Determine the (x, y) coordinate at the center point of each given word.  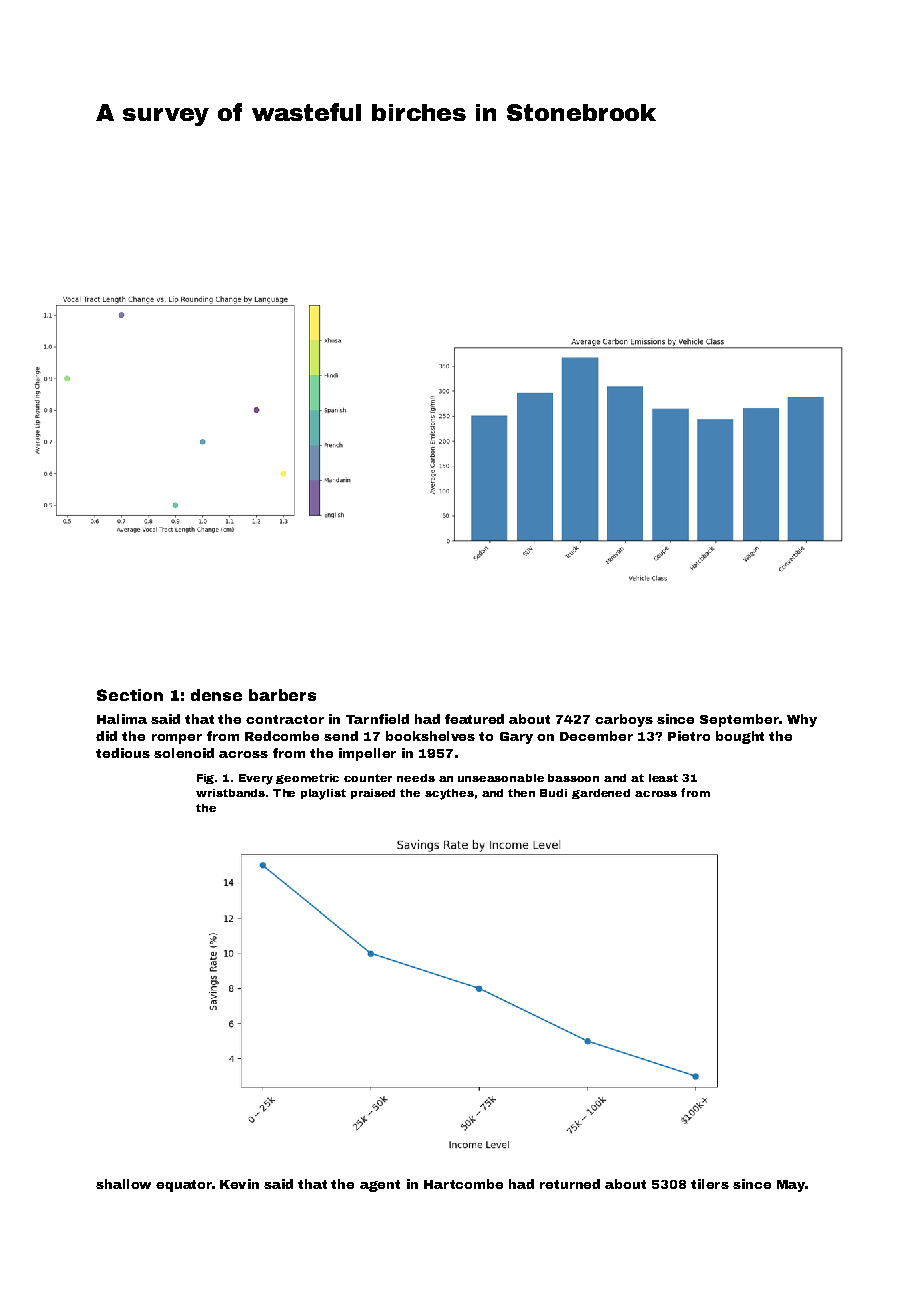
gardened (601, 794)
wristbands (230, 793)
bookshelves (430, 736)
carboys (624, 720)
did (106, 736)
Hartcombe (463, 1184)
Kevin (239, 1184)
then (521, 793)
